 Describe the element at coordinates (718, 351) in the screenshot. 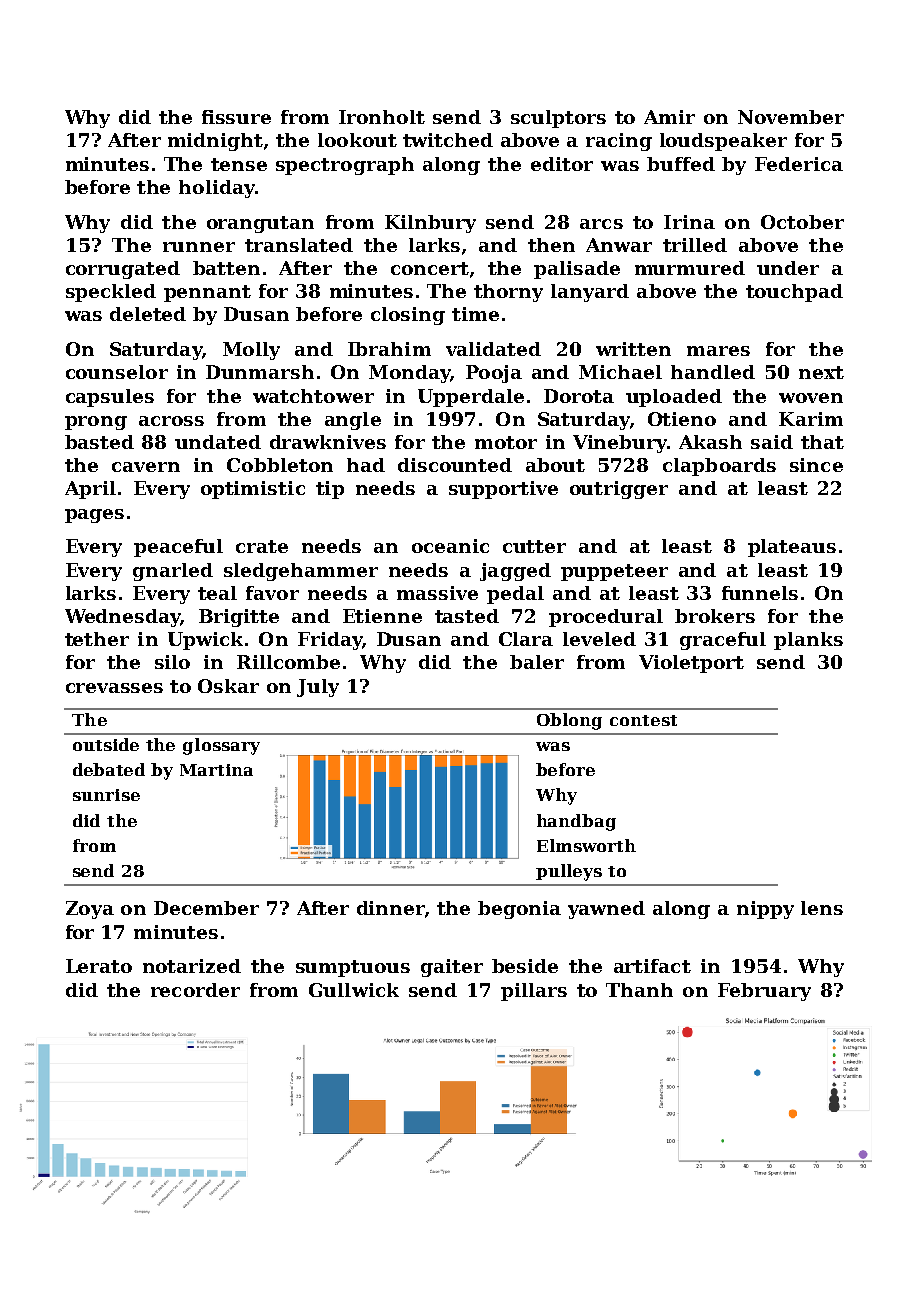

I see `mares` at that location.
